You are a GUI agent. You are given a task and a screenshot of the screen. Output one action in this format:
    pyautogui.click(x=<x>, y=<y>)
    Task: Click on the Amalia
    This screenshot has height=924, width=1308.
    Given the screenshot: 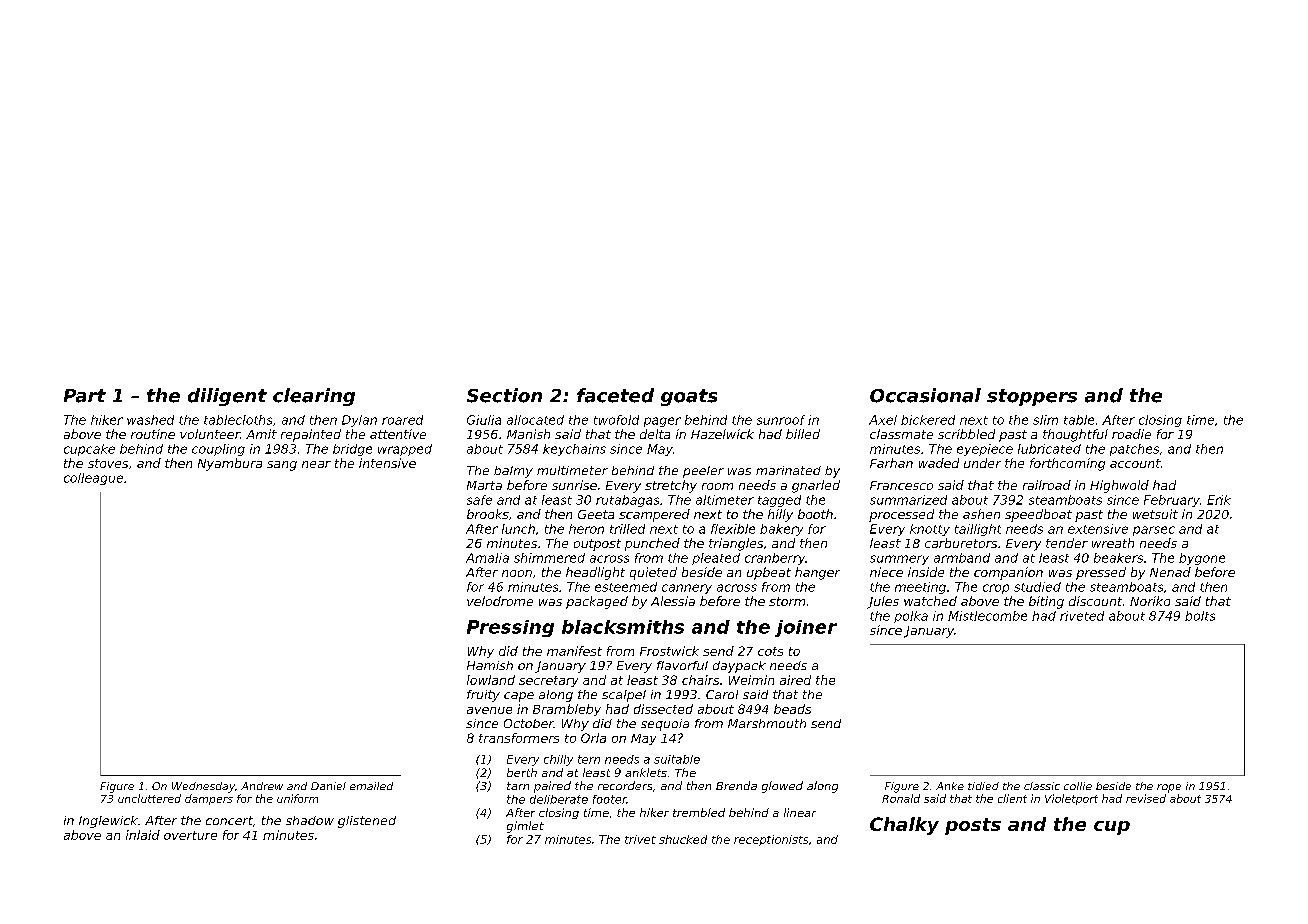 What is the action you would take?
    pyautogui.click(x=487, y=558)
